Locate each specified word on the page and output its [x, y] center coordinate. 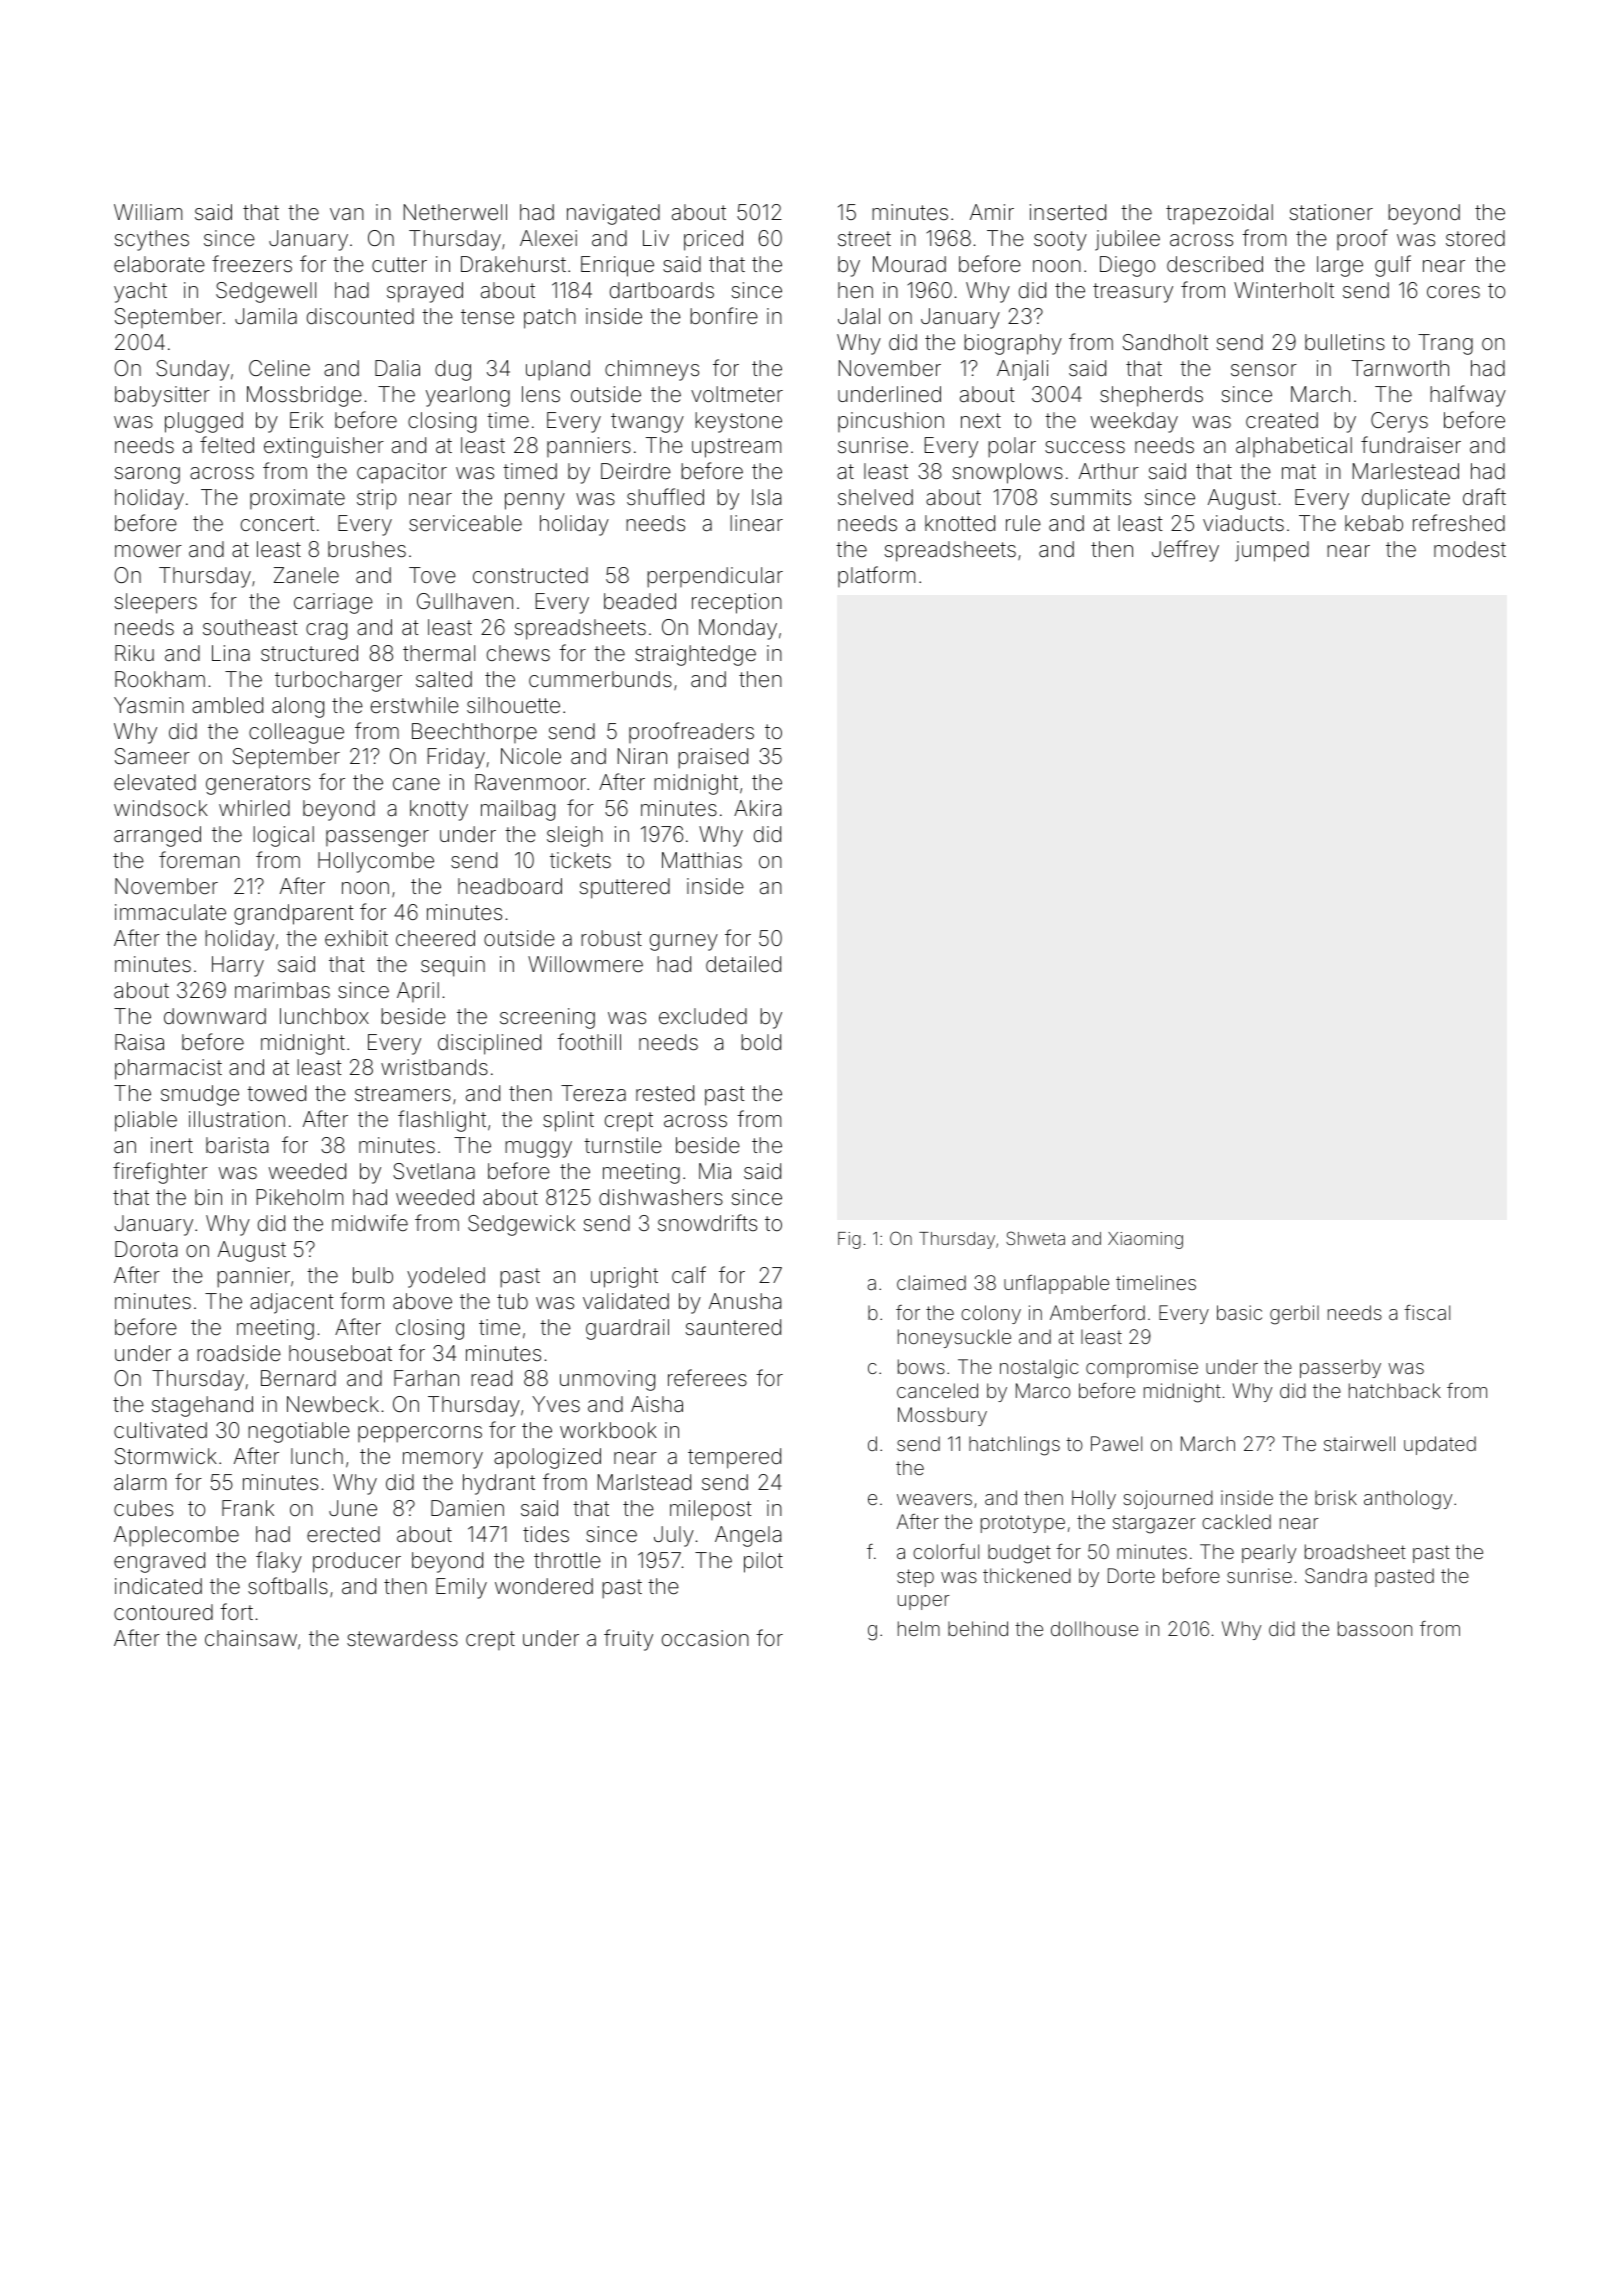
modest [1470, 549]
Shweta [1035, 1238]
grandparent [294, 914]
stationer [1331, 212]
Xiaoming [1145, 1240]
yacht [140, 292]
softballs [288, 1586]
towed [276, 1093]
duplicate [1406, 499]
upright [624, 1277]
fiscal [1427, 1312]
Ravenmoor [530, 782]
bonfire [724, 316]
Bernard [298, 1378]
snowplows [1008, 473]
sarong [147, 475]
